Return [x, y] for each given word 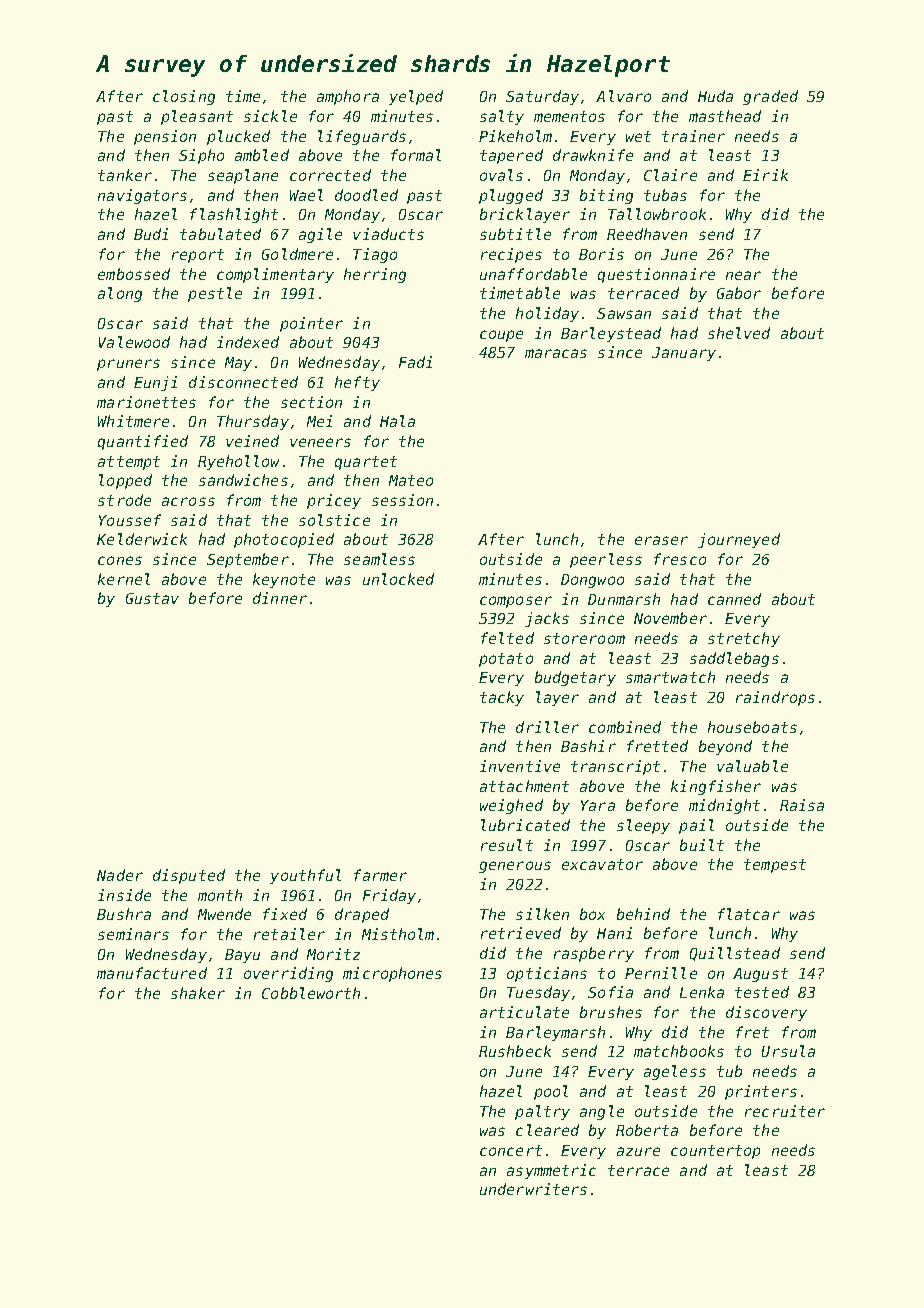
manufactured [152, 973]
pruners [128, 365]
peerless [606, 560]
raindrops [775, 698]
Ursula [788, 1051]
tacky [502, 698]
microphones [392, 974]
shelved [739, 333]
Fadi [415, 362]
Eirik [765, 175]
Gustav [152, 598]
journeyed [739, 540]
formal [416, 155]
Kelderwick [142, 539]
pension [165, 137]
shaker [198, 993]
